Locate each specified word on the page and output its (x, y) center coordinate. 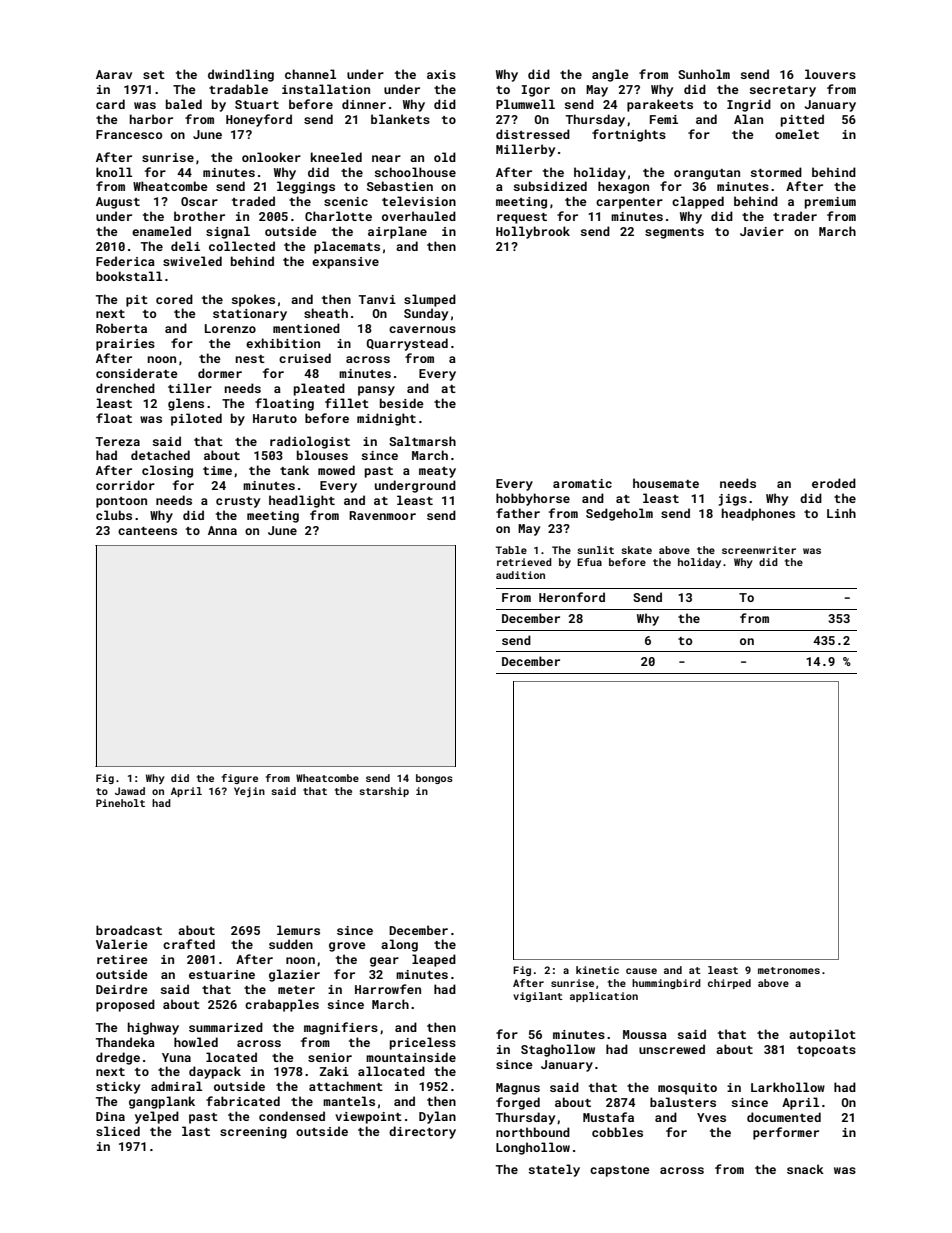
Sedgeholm (619, 514)
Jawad (130, 791)
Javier (762, 231)
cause (641, 971)
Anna (222, 530)
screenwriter (759, 550)
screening (253, 1133)
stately (554, 1170)
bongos (434, 779)
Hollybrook (533, 232)
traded (253, 201)
